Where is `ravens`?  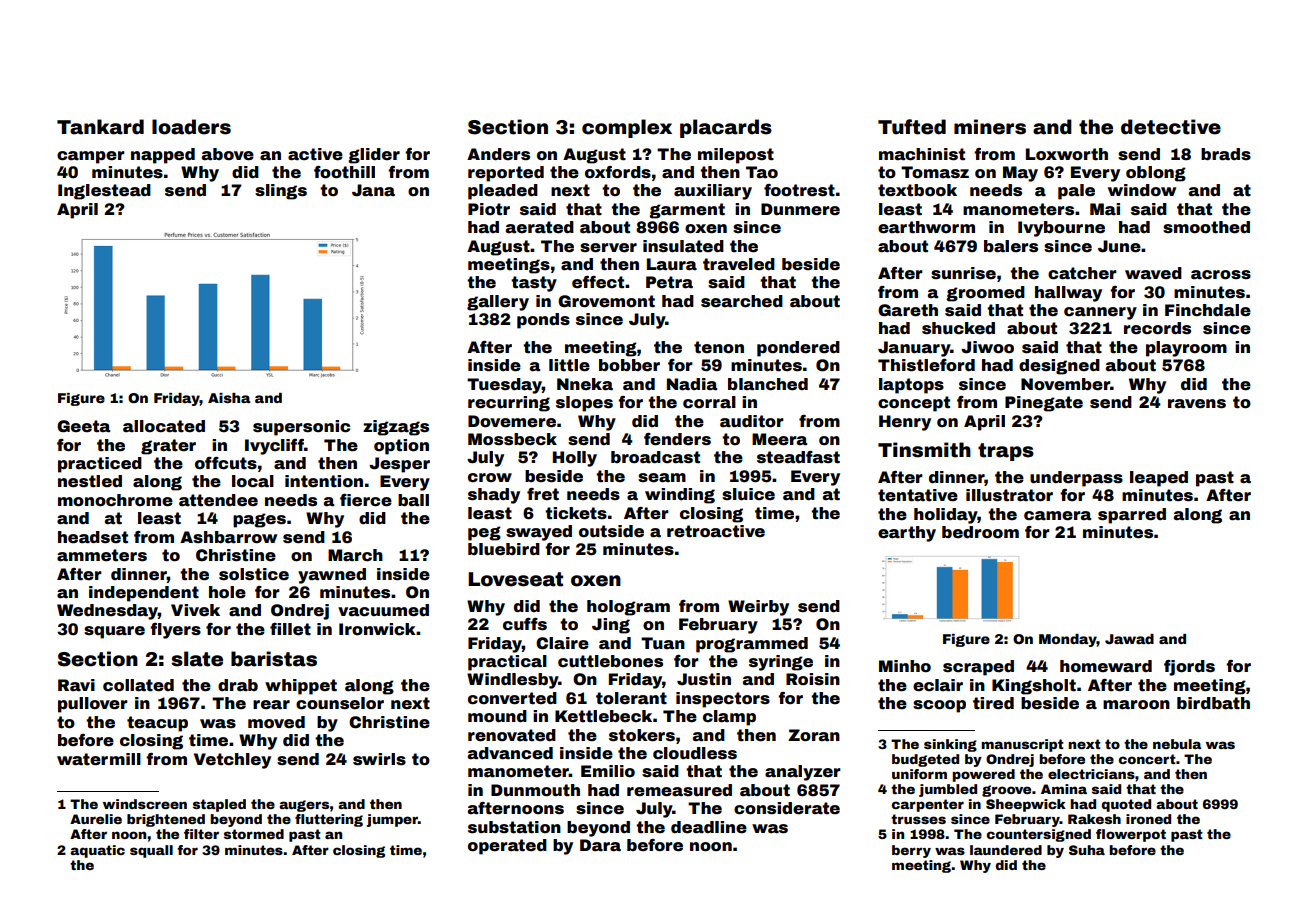
ravens is located at coordinates (1197, 404).
